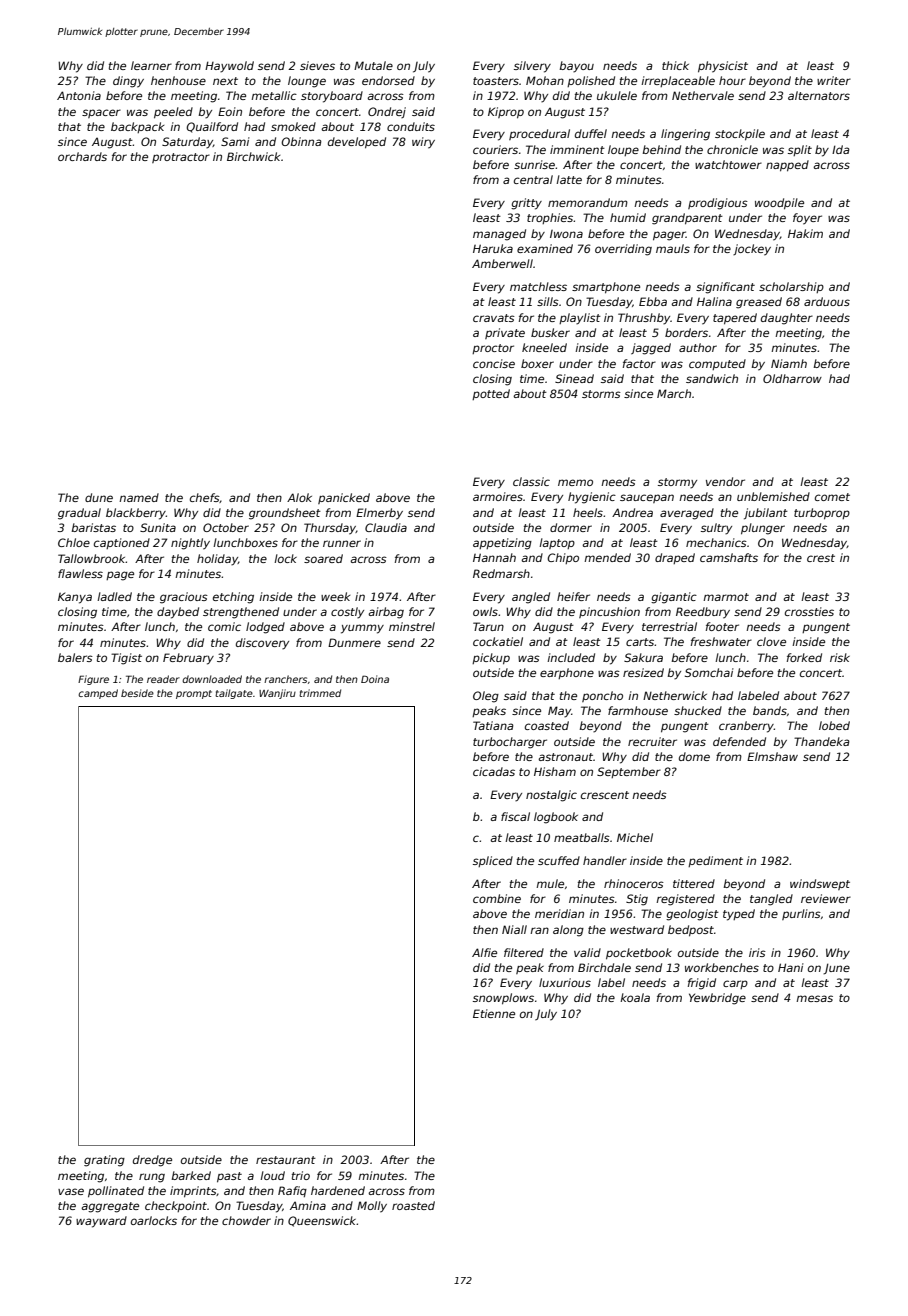 This image has height=1316, width=908. Describe the element at coordinates (286, 1160) in the image. I see `restaurant` at that location.
